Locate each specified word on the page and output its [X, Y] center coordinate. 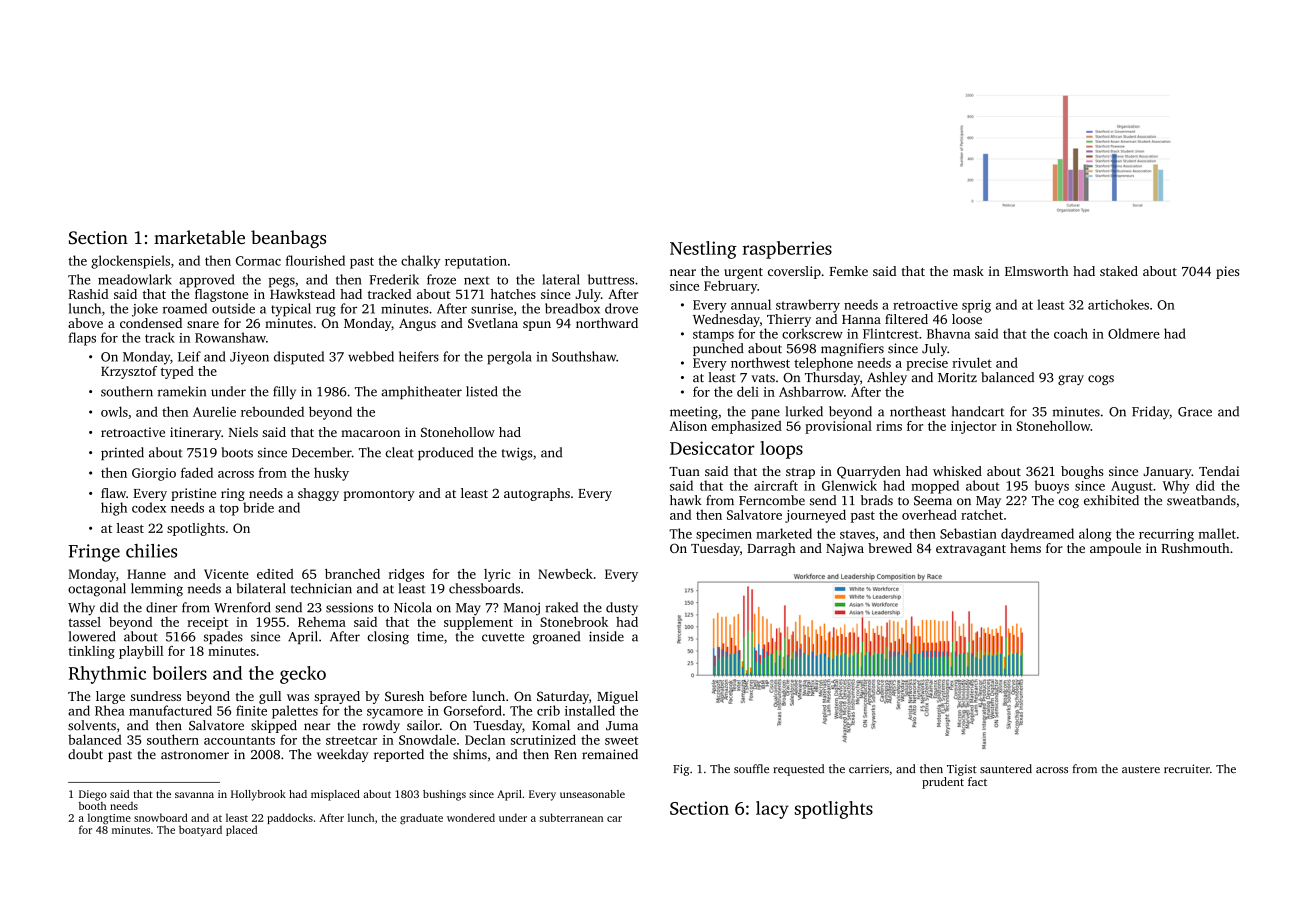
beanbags [288, 239]
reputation [476, 262]
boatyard [200, 831]
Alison [688, 426]
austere [1141, 769]
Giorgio [154, 474]
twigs [517, 454]
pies [1227, 272]
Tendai [1219, 471]
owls [114, 411]
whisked [957, 471]
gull [270, 697]
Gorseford [473, 710]
